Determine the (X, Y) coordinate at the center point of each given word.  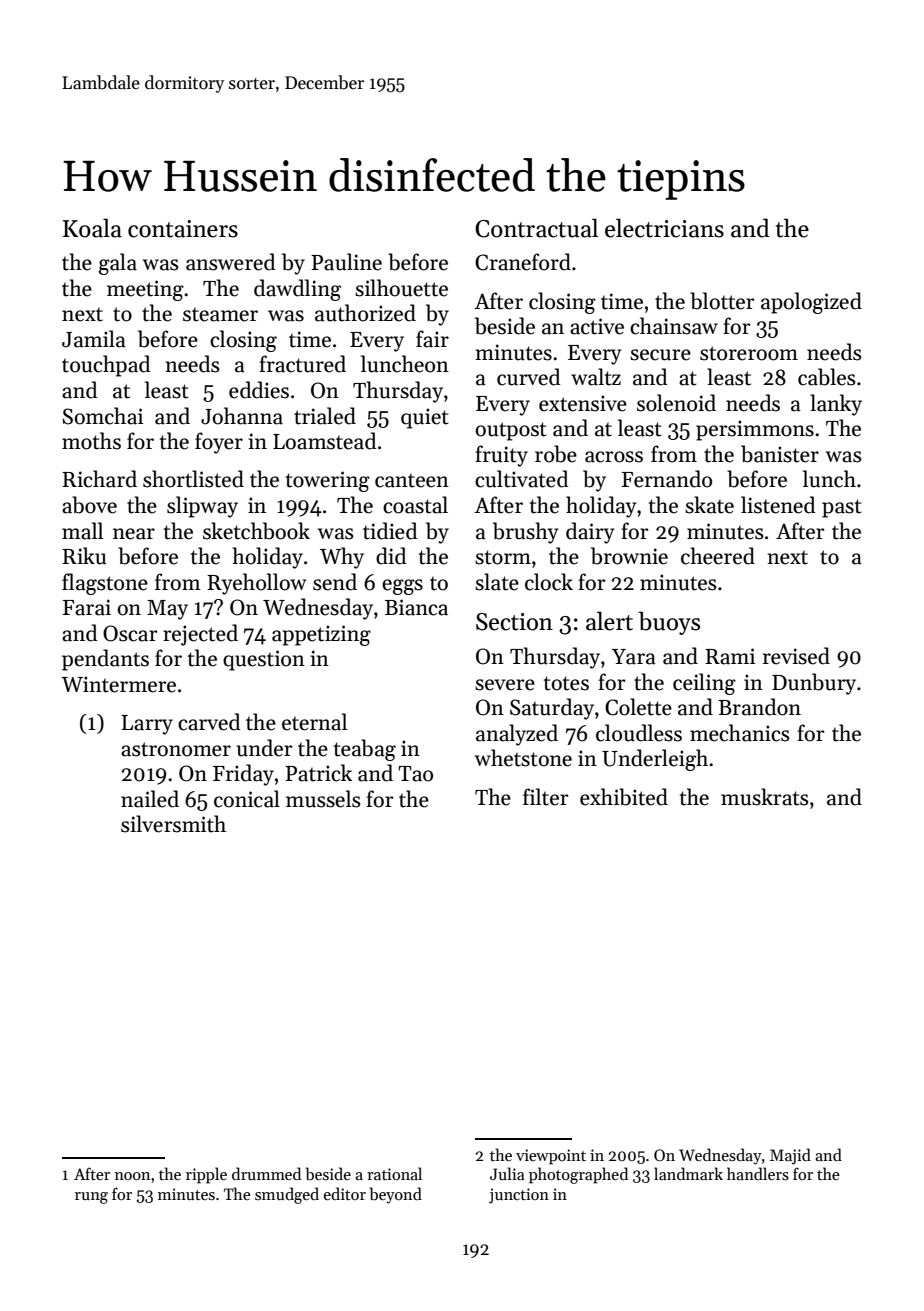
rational (394, 1173)
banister (780, 454)
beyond (396, 1195)
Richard (99, 479)
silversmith (173, 824)
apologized (811, 303)
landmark (688, 1173)
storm (503, 557)
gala (118, 264)
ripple (206, 1175)
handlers (758, 1174)
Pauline (346, 262)
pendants (105, 660)
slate (497, 582)
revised (796, 656)
